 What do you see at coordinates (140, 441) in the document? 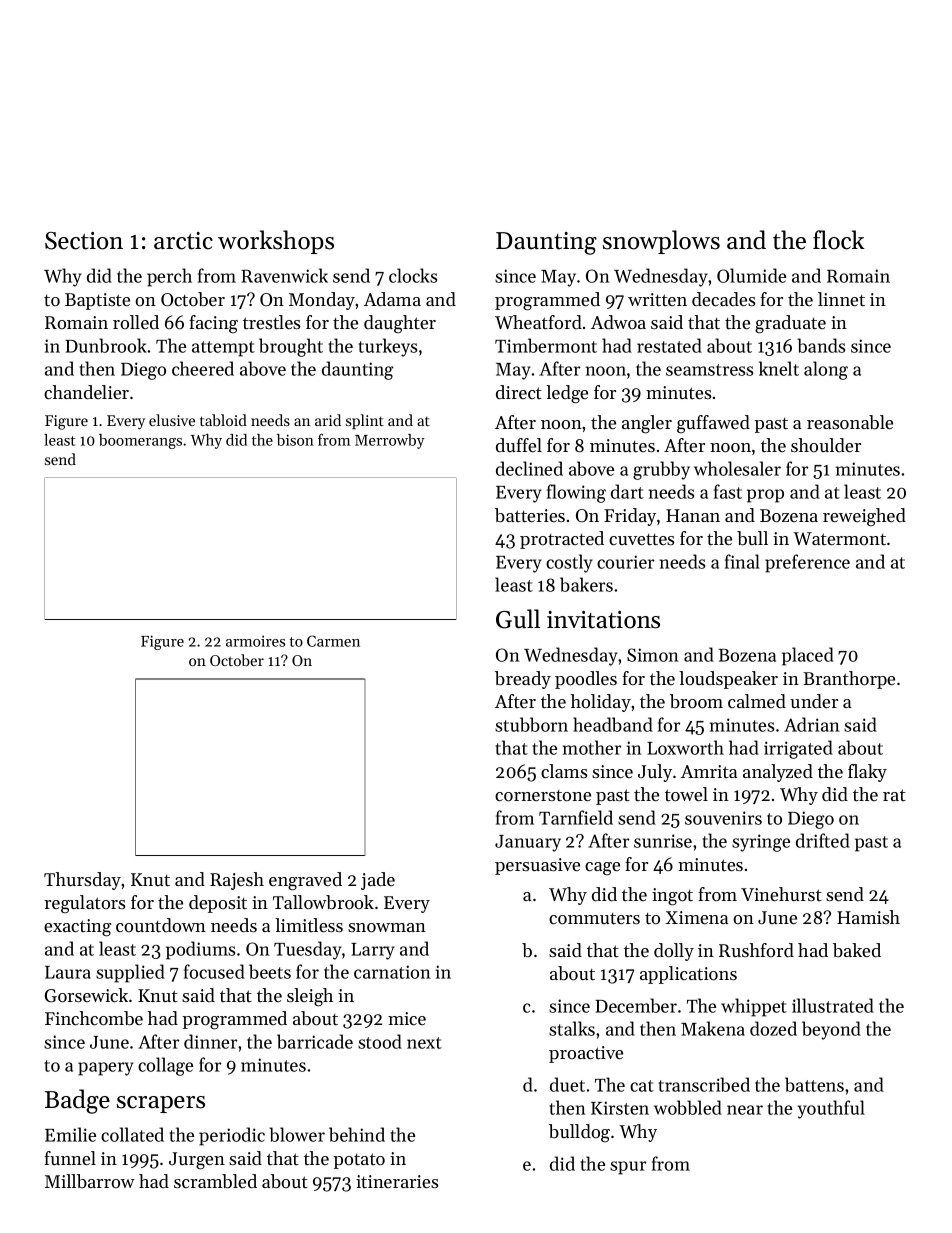
I see `boomerangs` at bounding box center [140, 441].
